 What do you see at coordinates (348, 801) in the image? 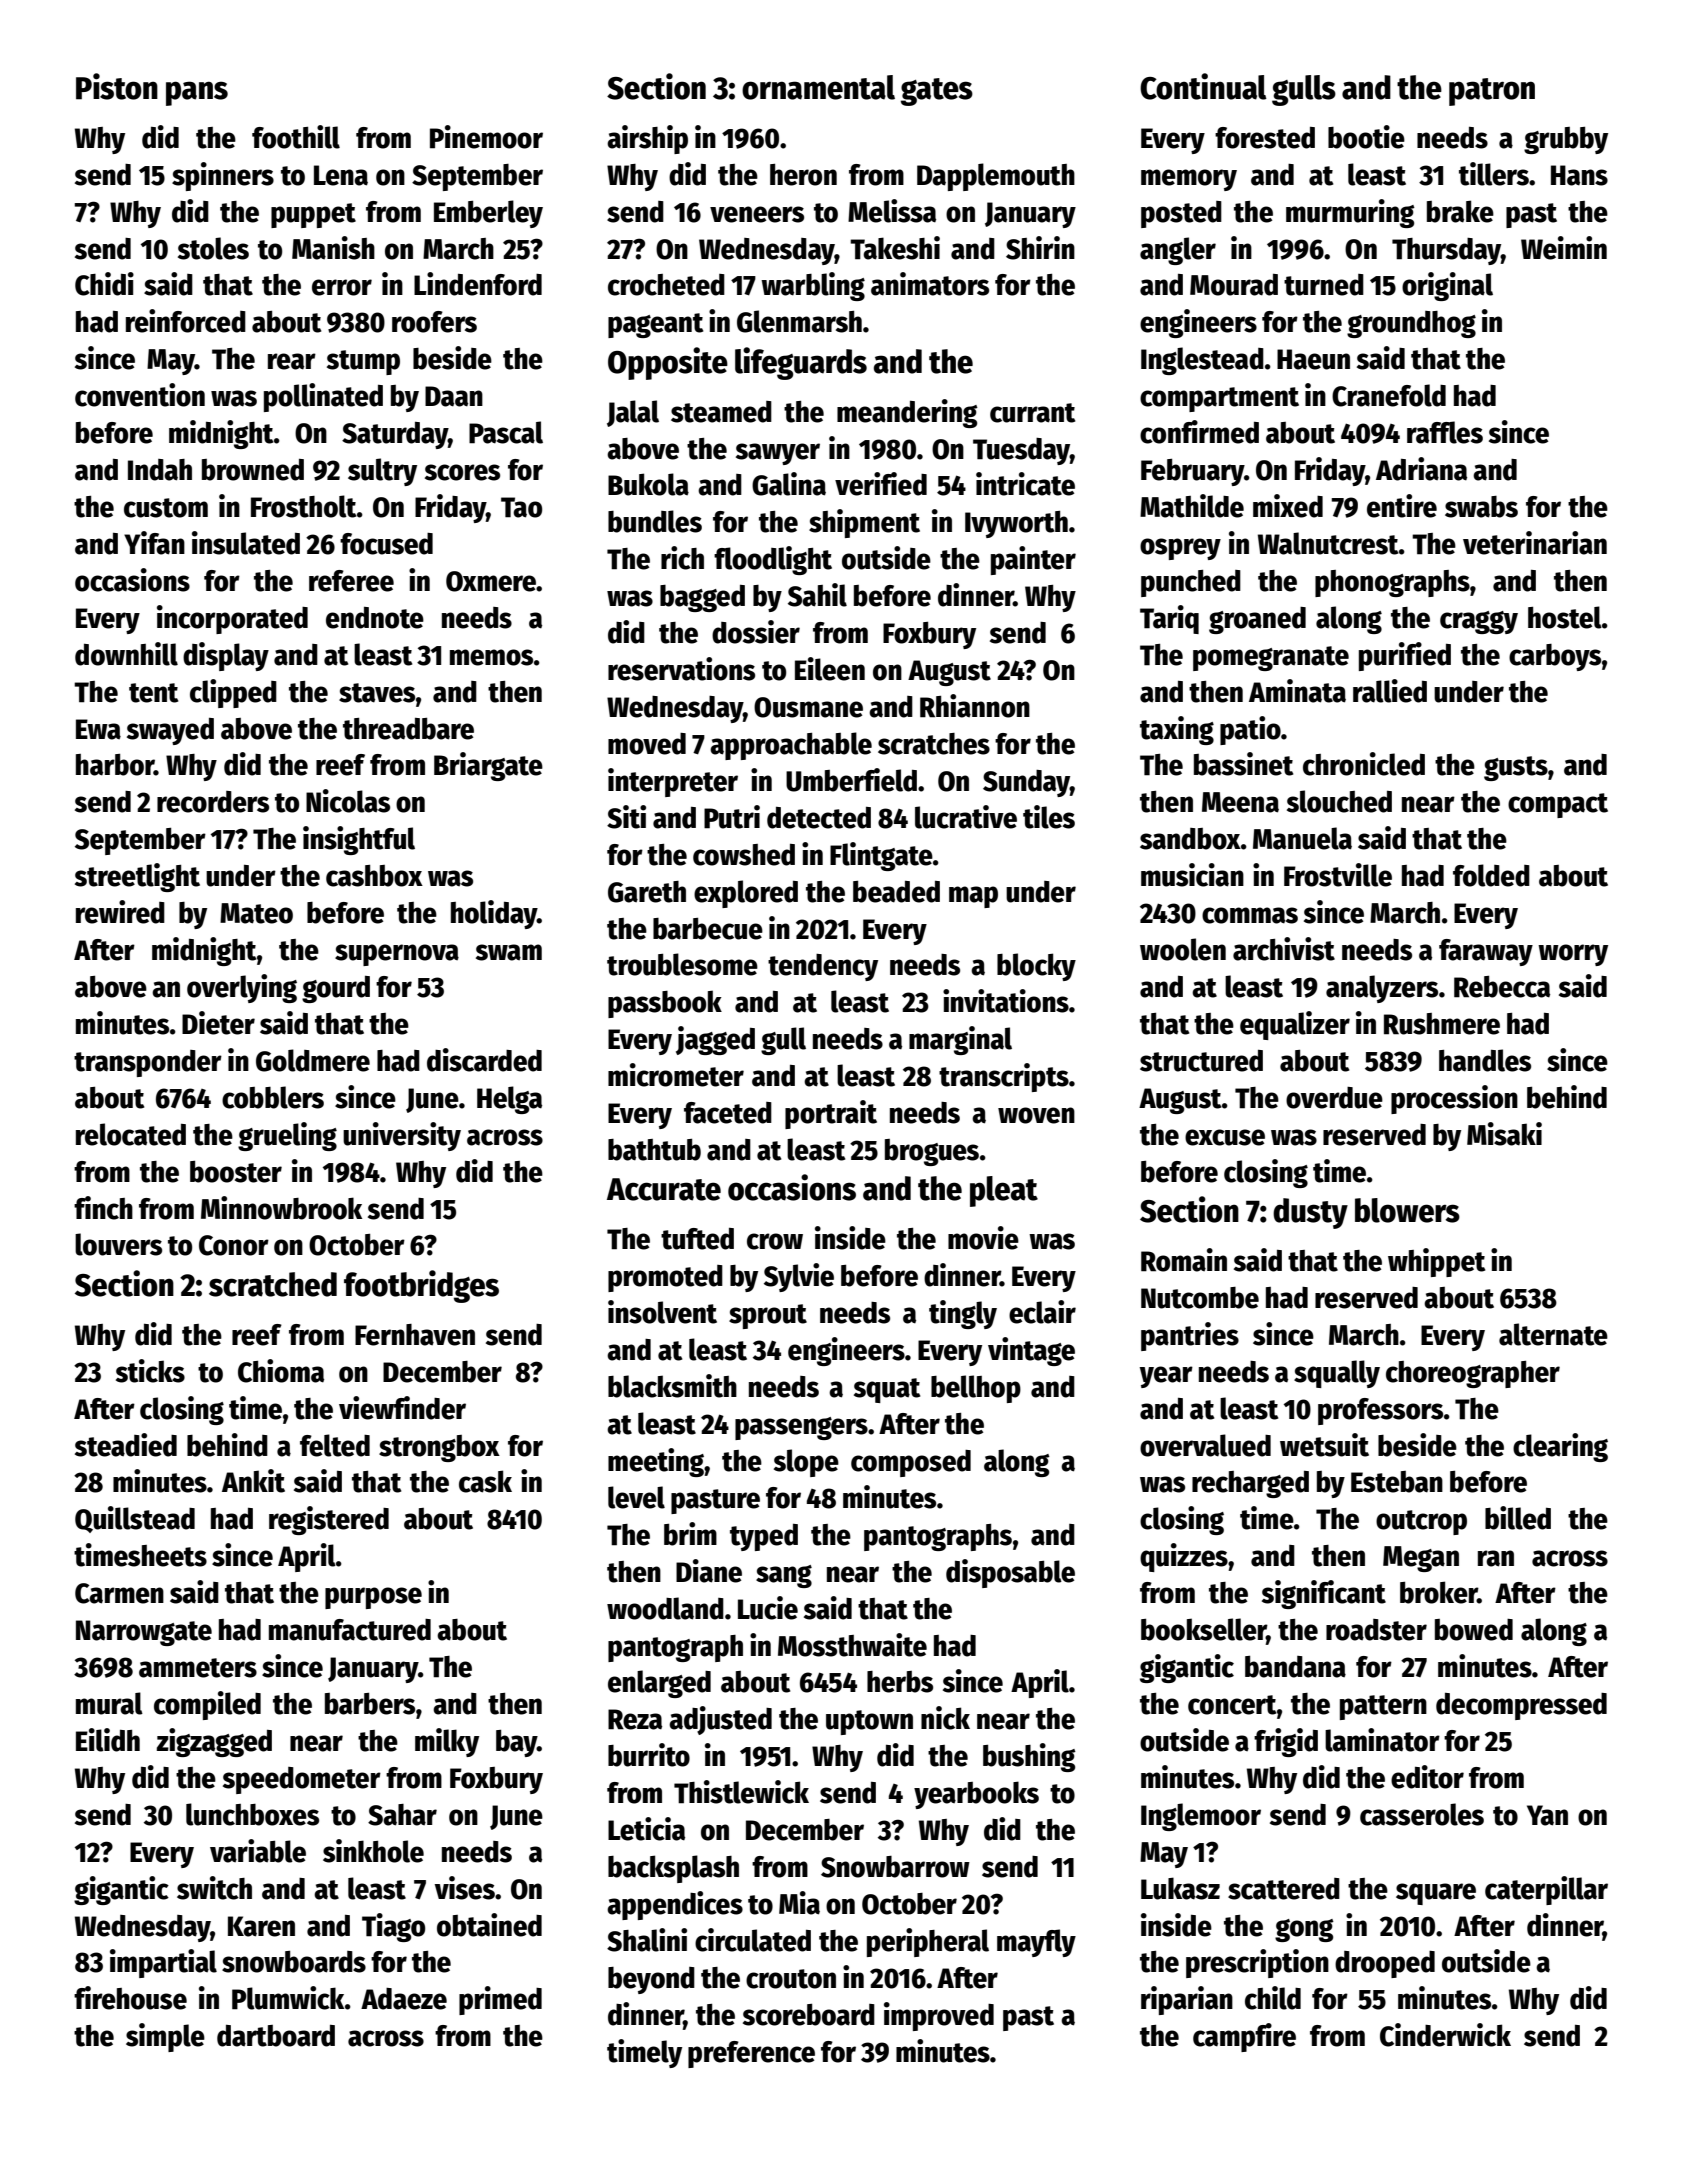
I see `Nicolas` at bounding box center [348, 801].
